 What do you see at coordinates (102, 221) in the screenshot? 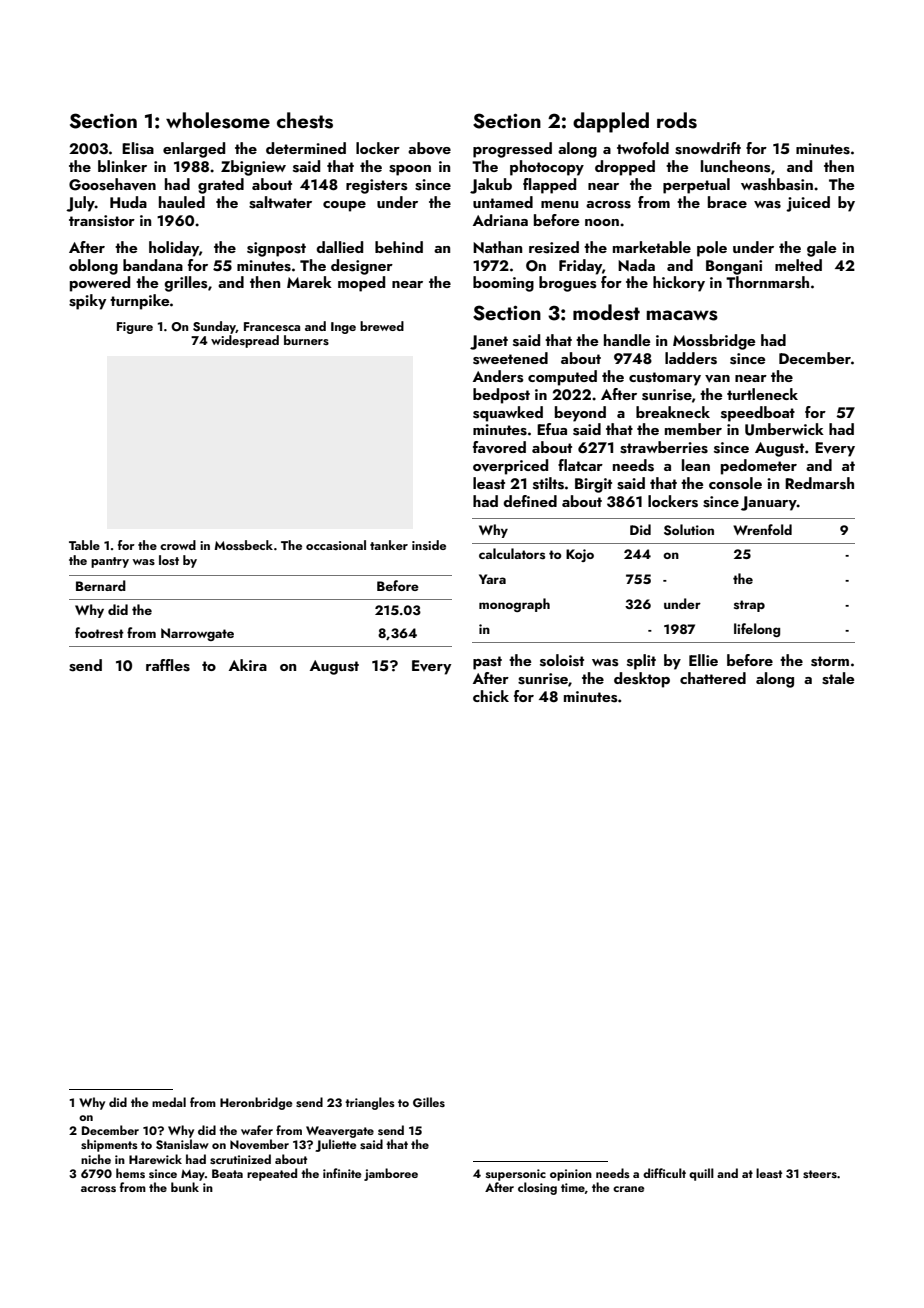
I see `transistor` at bounding box center [102, 221].
